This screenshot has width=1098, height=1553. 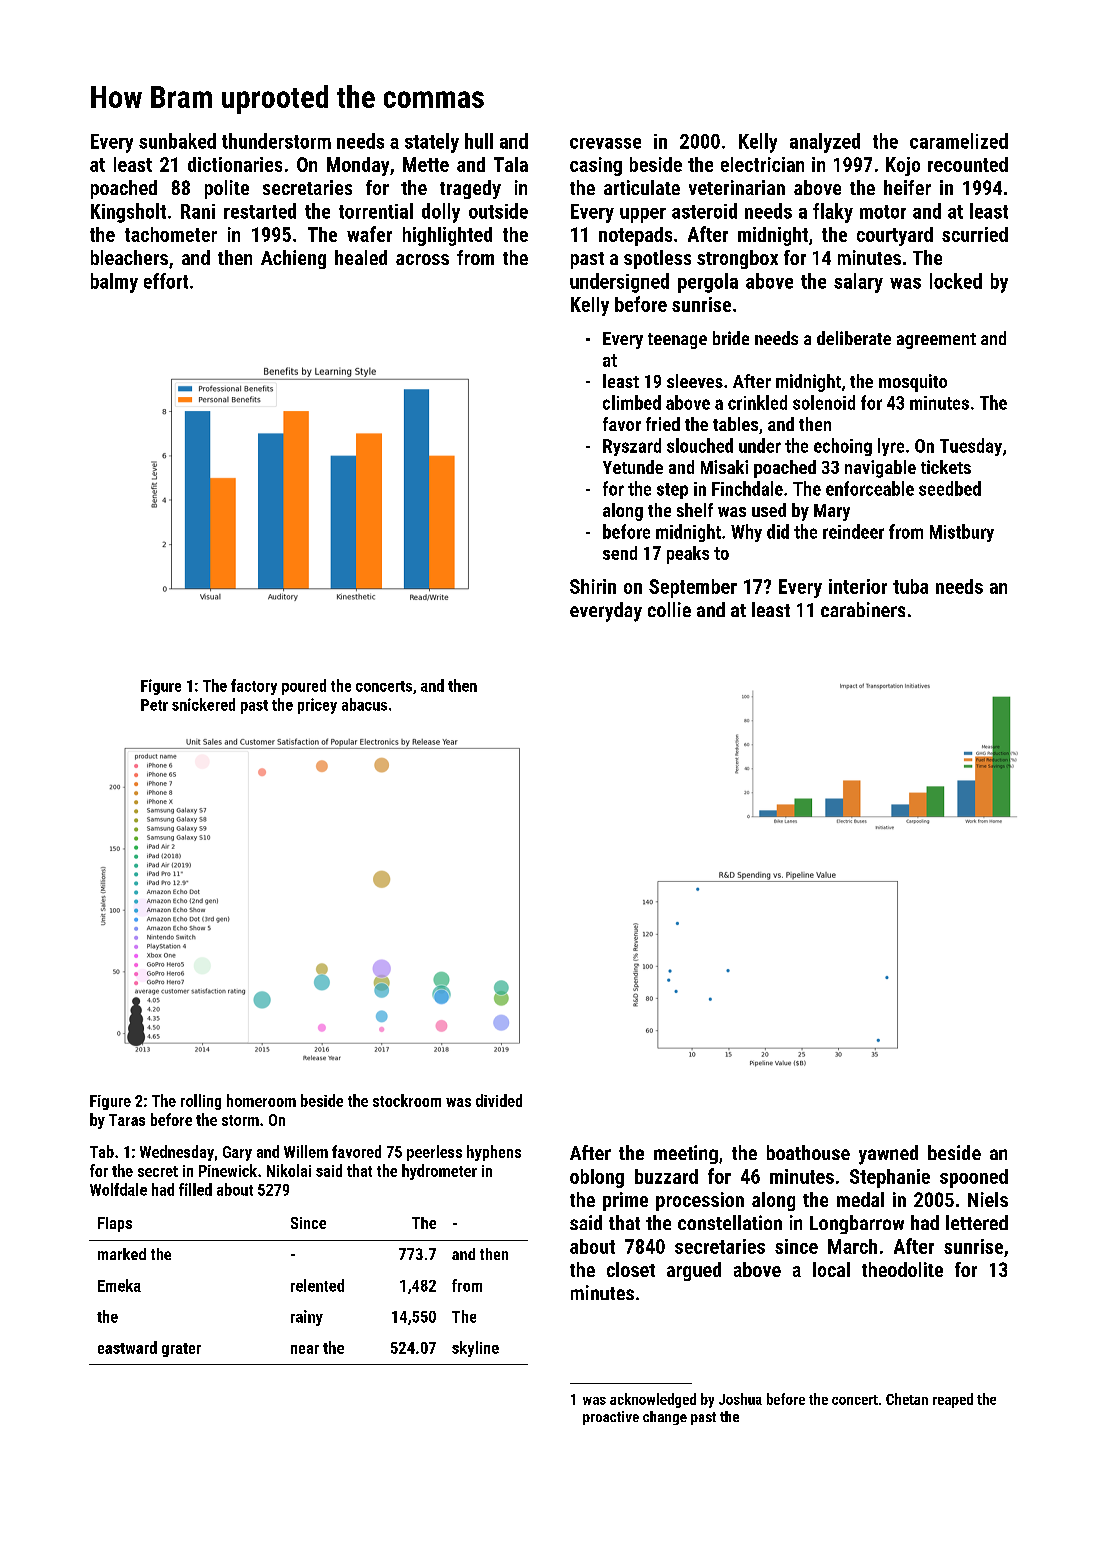 I want to click on crevasse, so click(x=605, y=143).
